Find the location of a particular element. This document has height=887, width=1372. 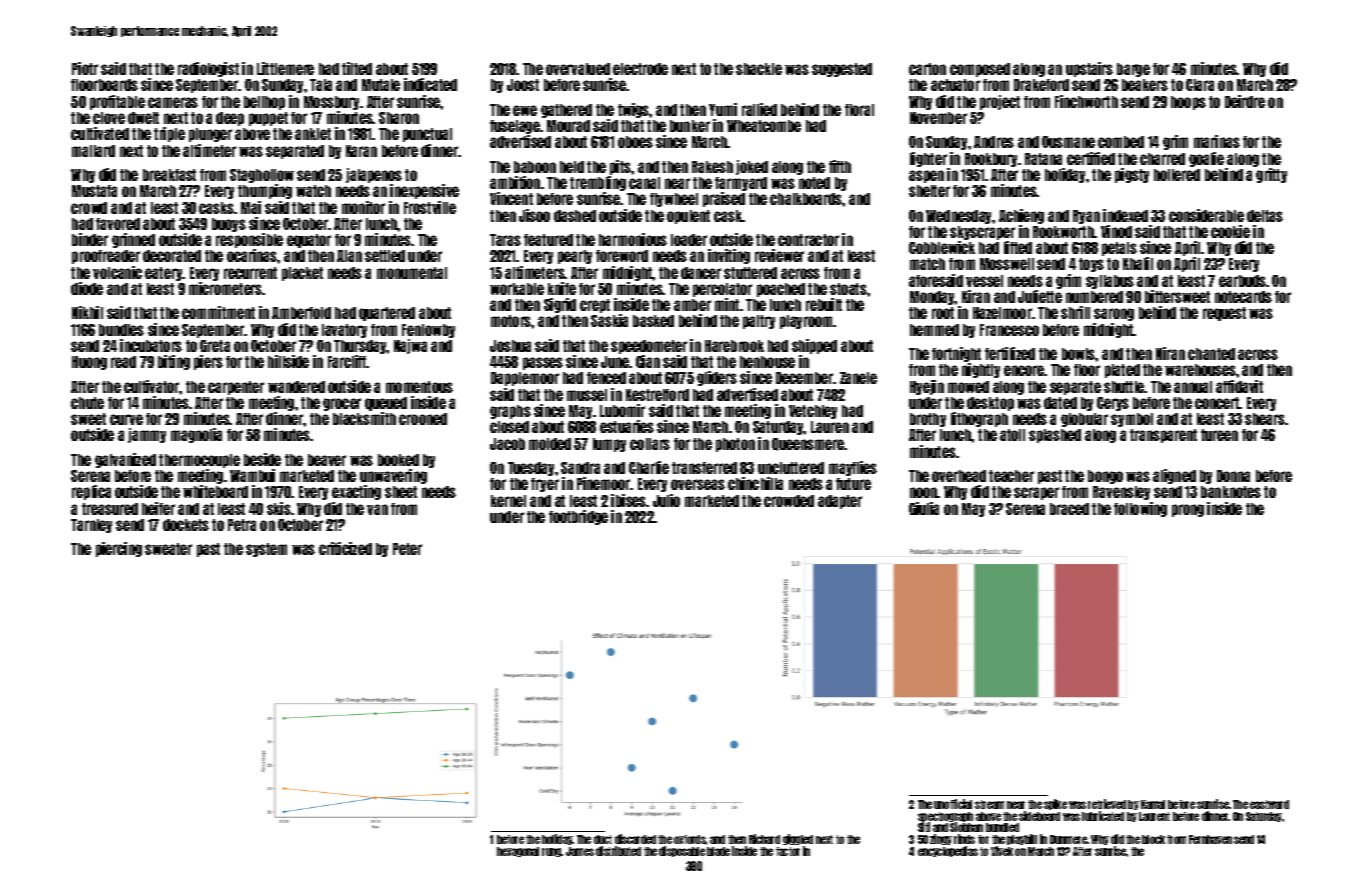

hexagonal is located at coordinates (518, 852).
